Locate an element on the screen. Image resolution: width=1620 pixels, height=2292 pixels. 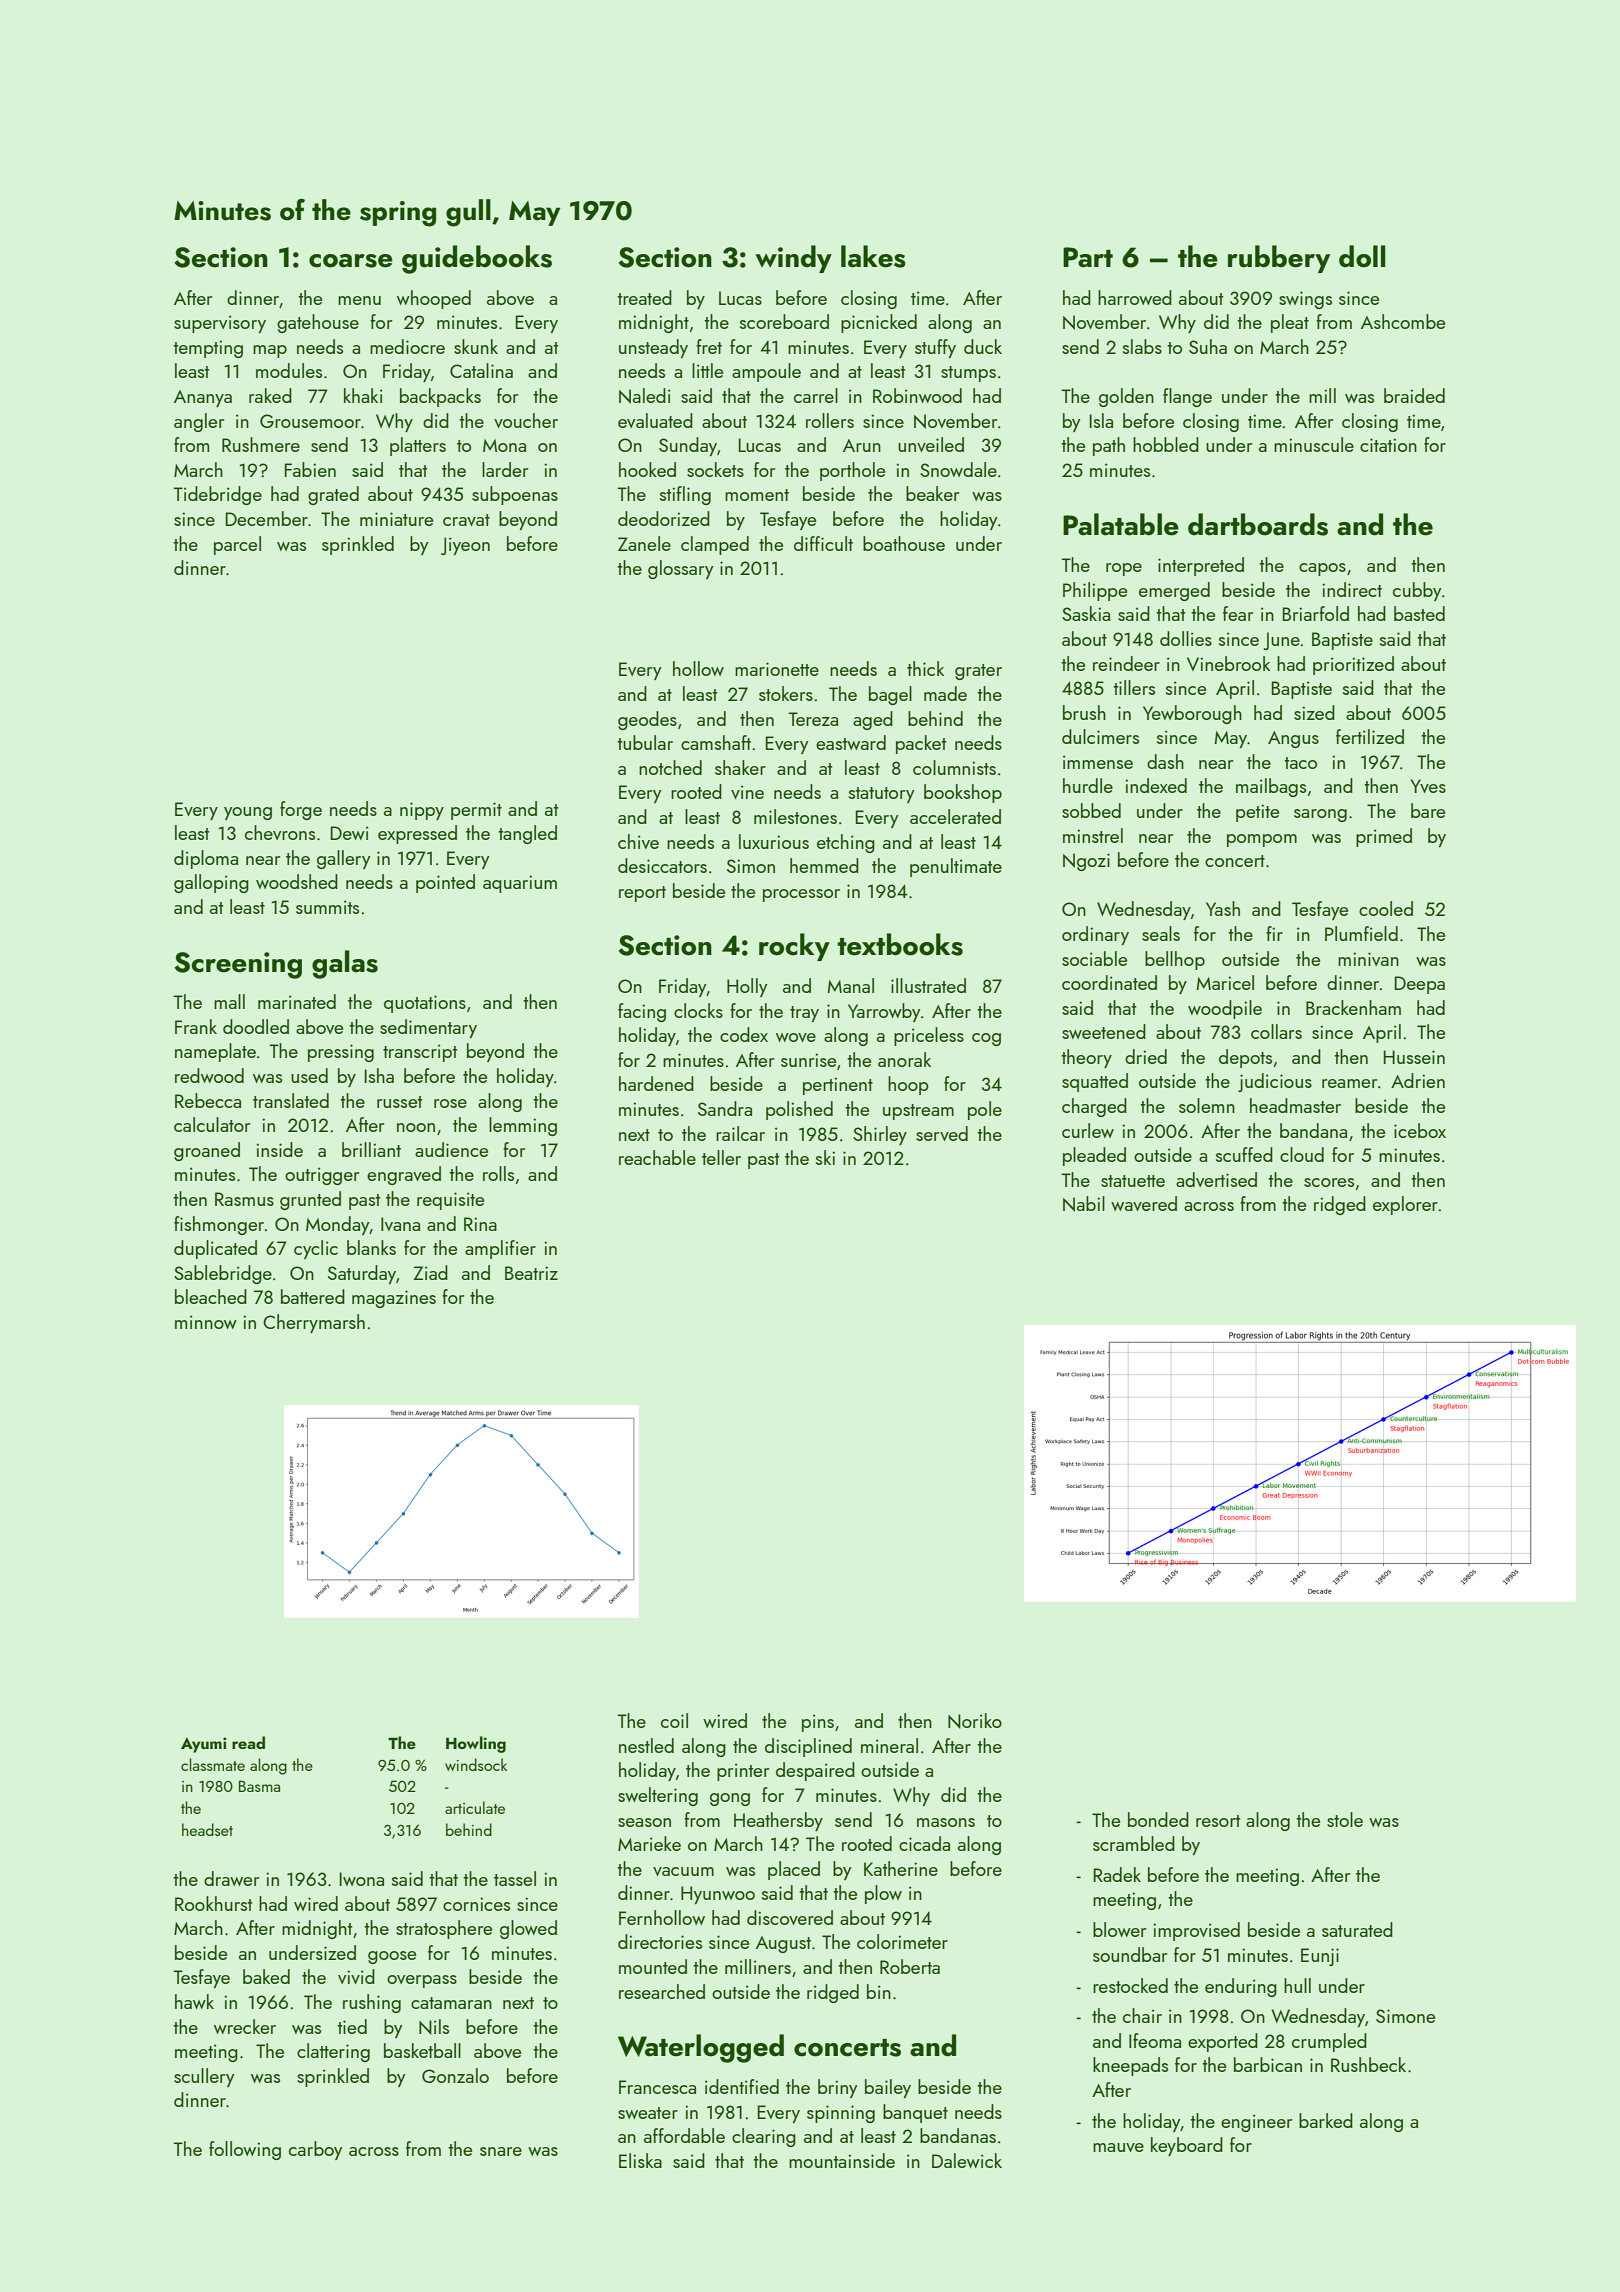
geodes is located at coordinates (647, 720).
